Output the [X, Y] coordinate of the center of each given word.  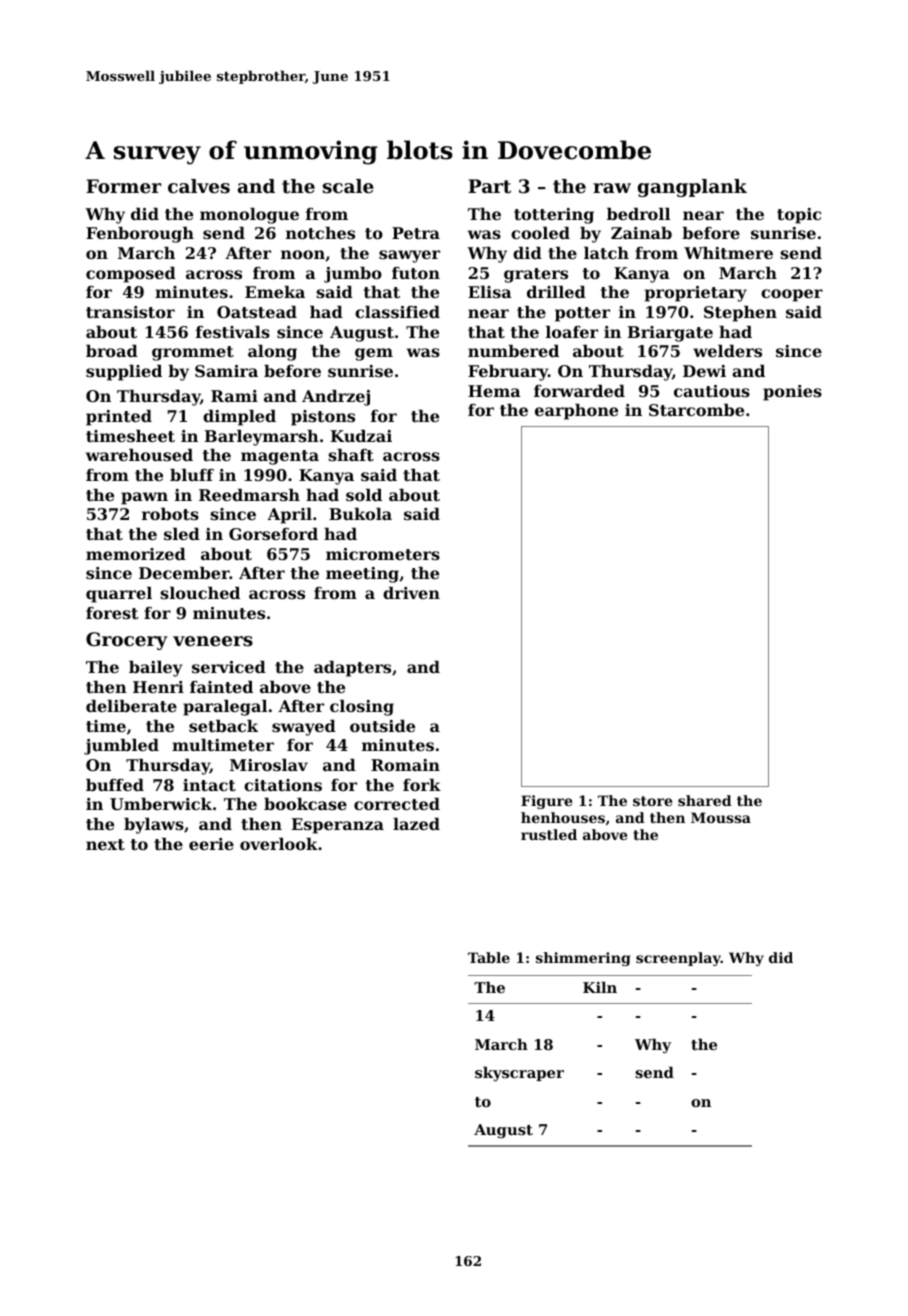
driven [411, 593]
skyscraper [519, 1074]
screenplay [678, 959]
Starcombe [696, 410]
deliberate [131, 706]
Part [489, 186]
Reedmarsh [249, 495]
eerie [211, 844]
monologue [249, 216]
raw [612, 188]
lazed [416, 824]
